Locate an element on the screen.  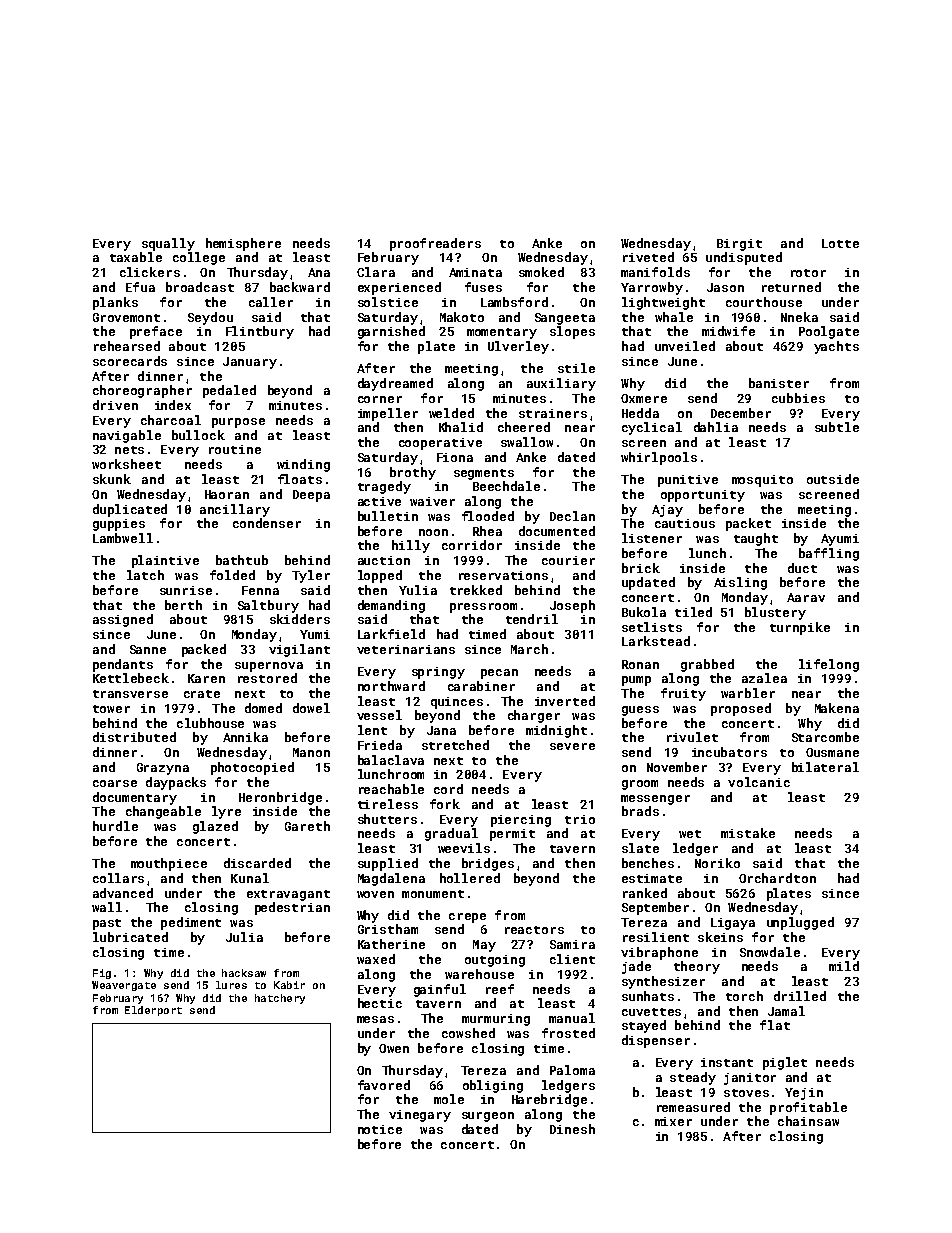
Ligaya is located at coordinates (733, 924).
